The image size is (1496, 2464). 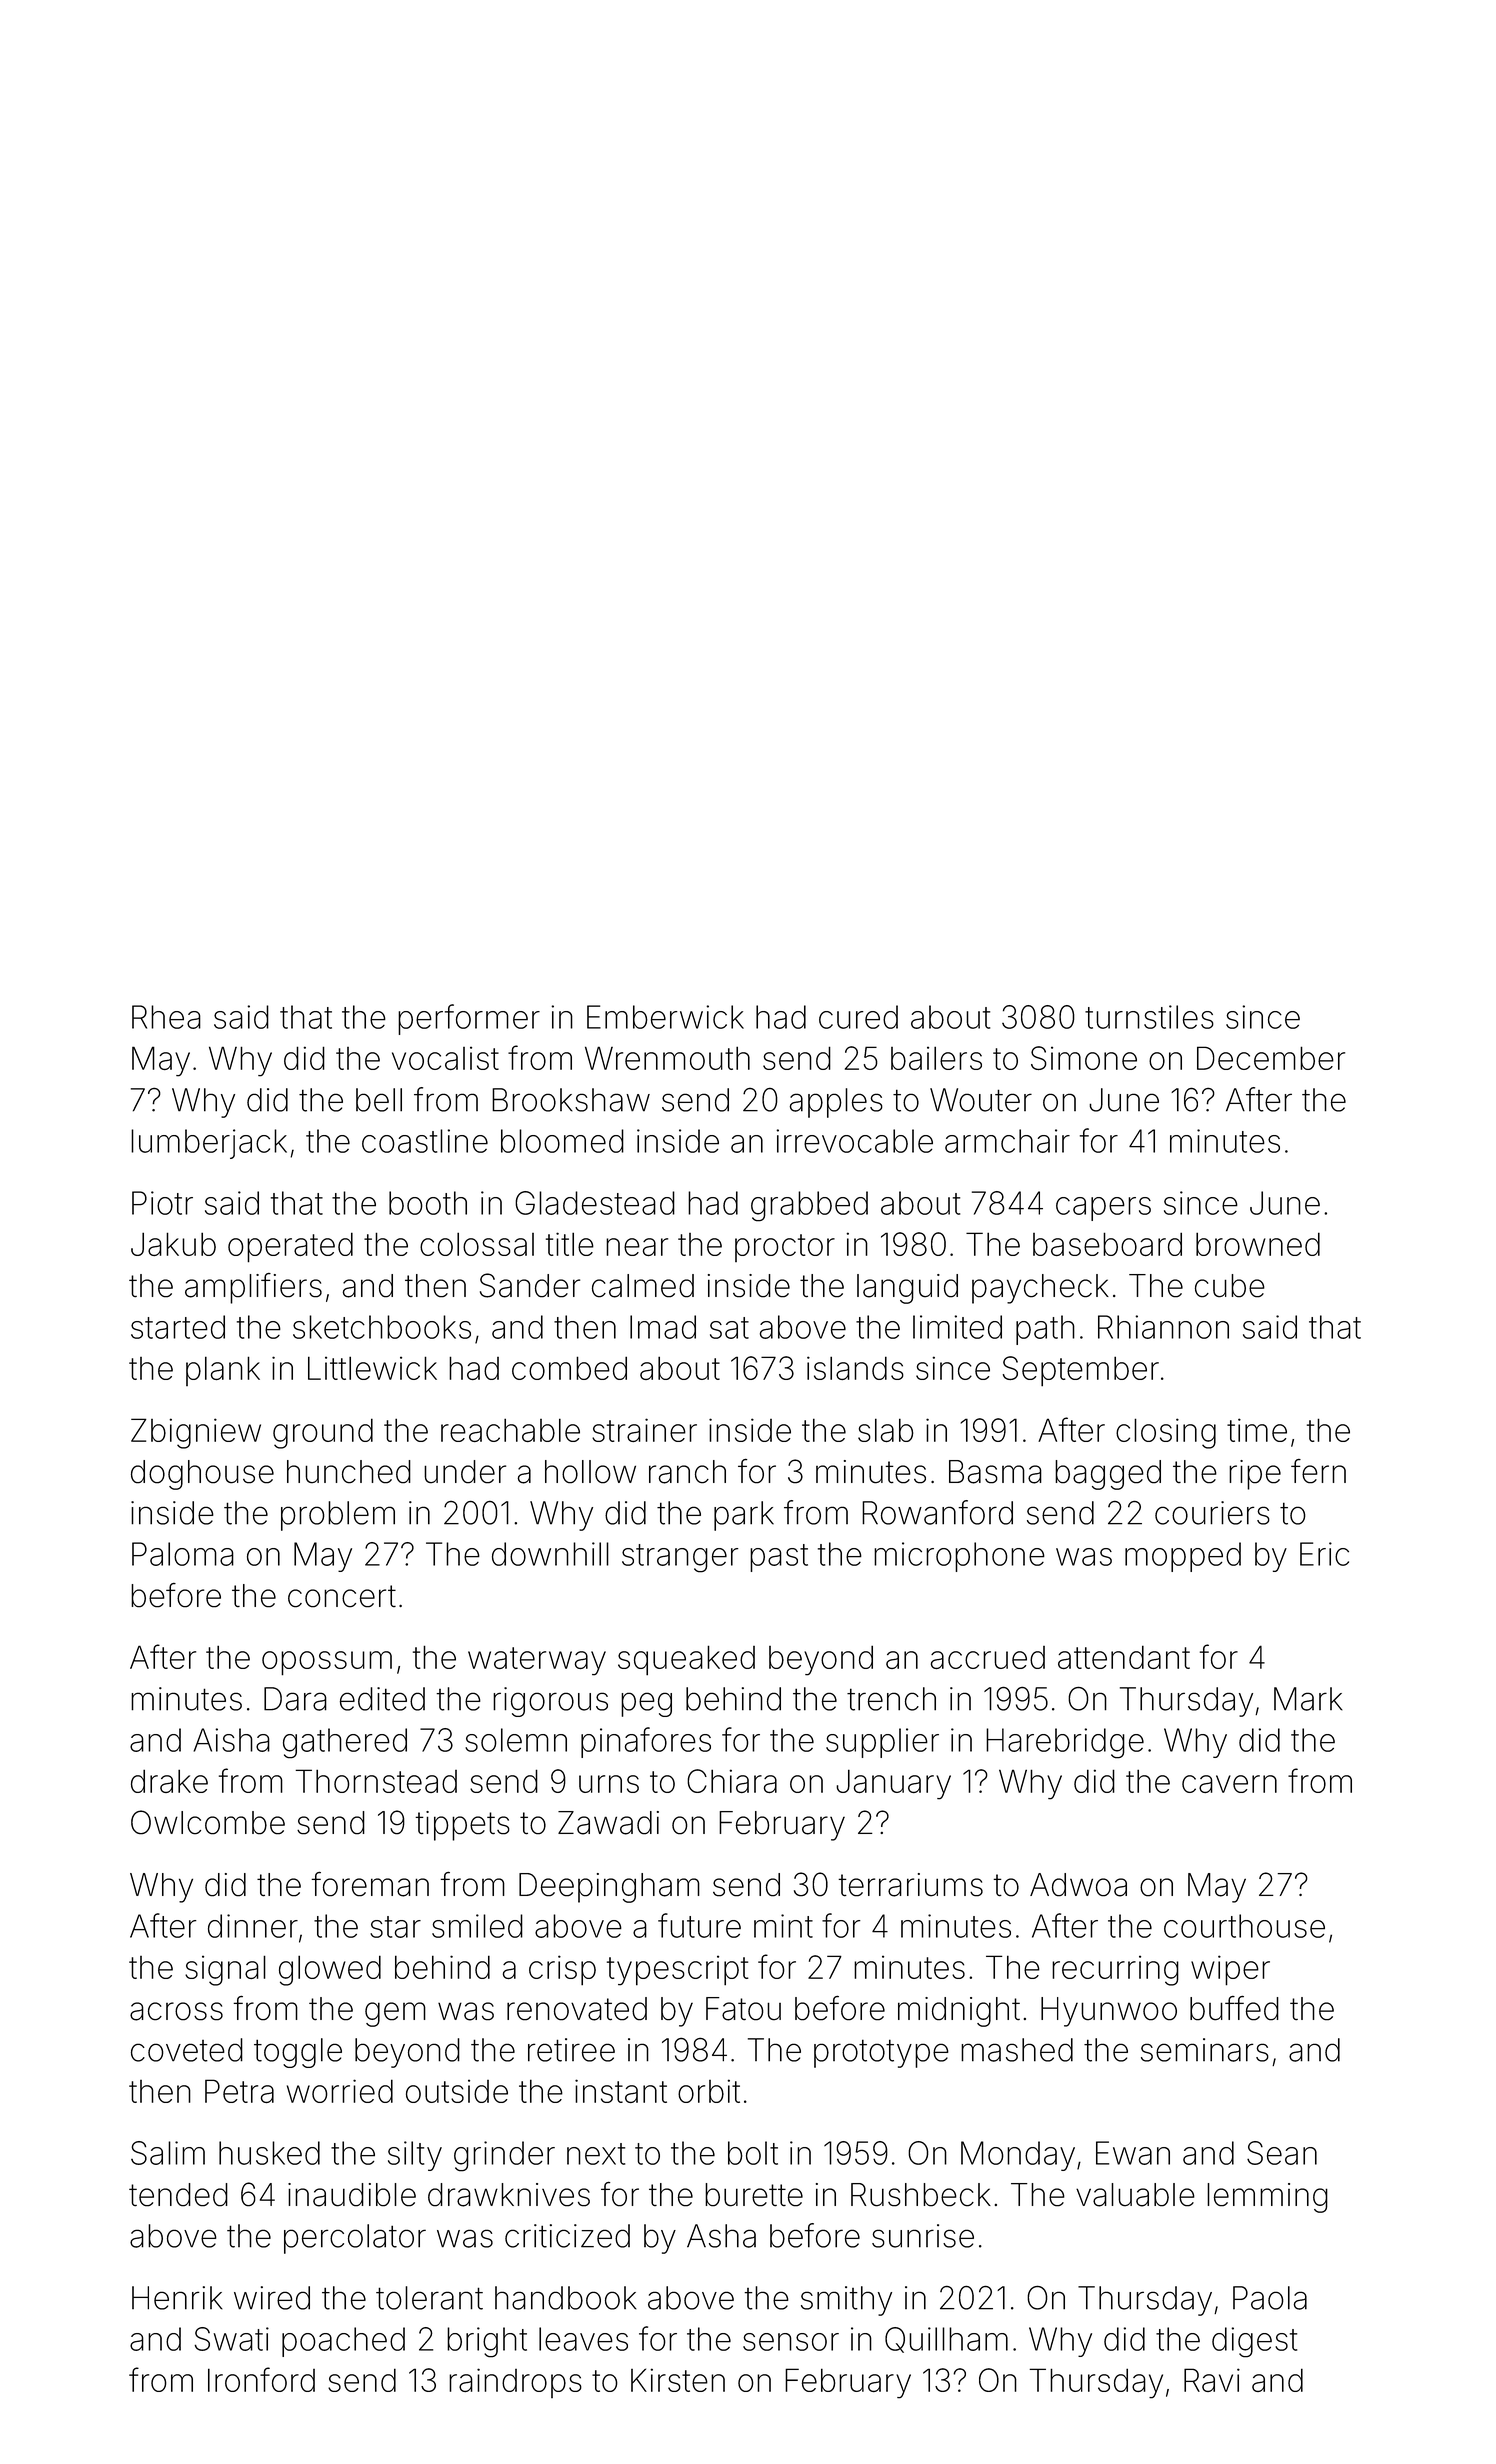 I want to click on Eric, so click(x=1324, y=1554).
